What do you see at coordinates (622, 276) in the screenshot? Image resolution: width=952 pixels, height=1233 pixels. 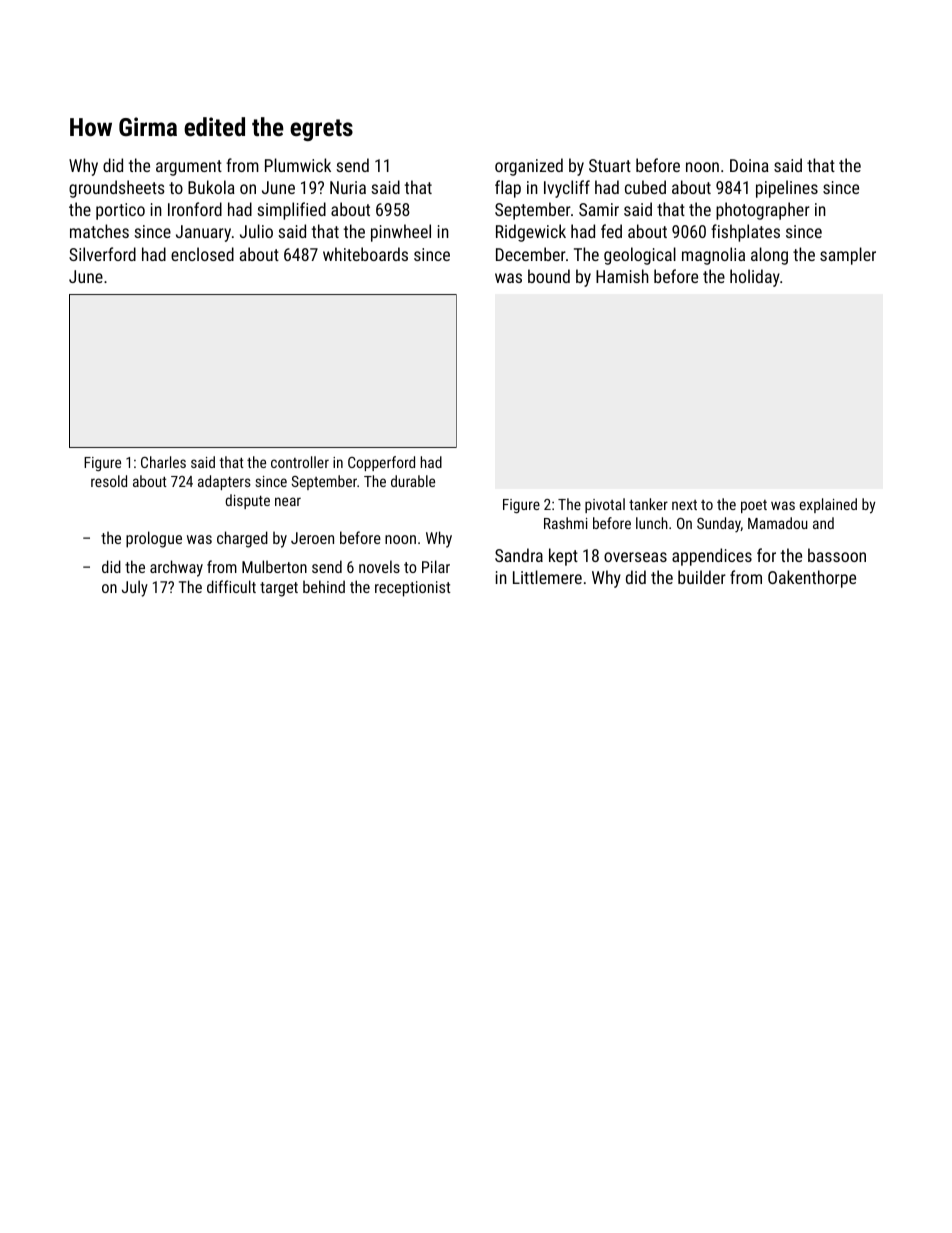 I see `Hamish` at bounding box center [622, 276].
